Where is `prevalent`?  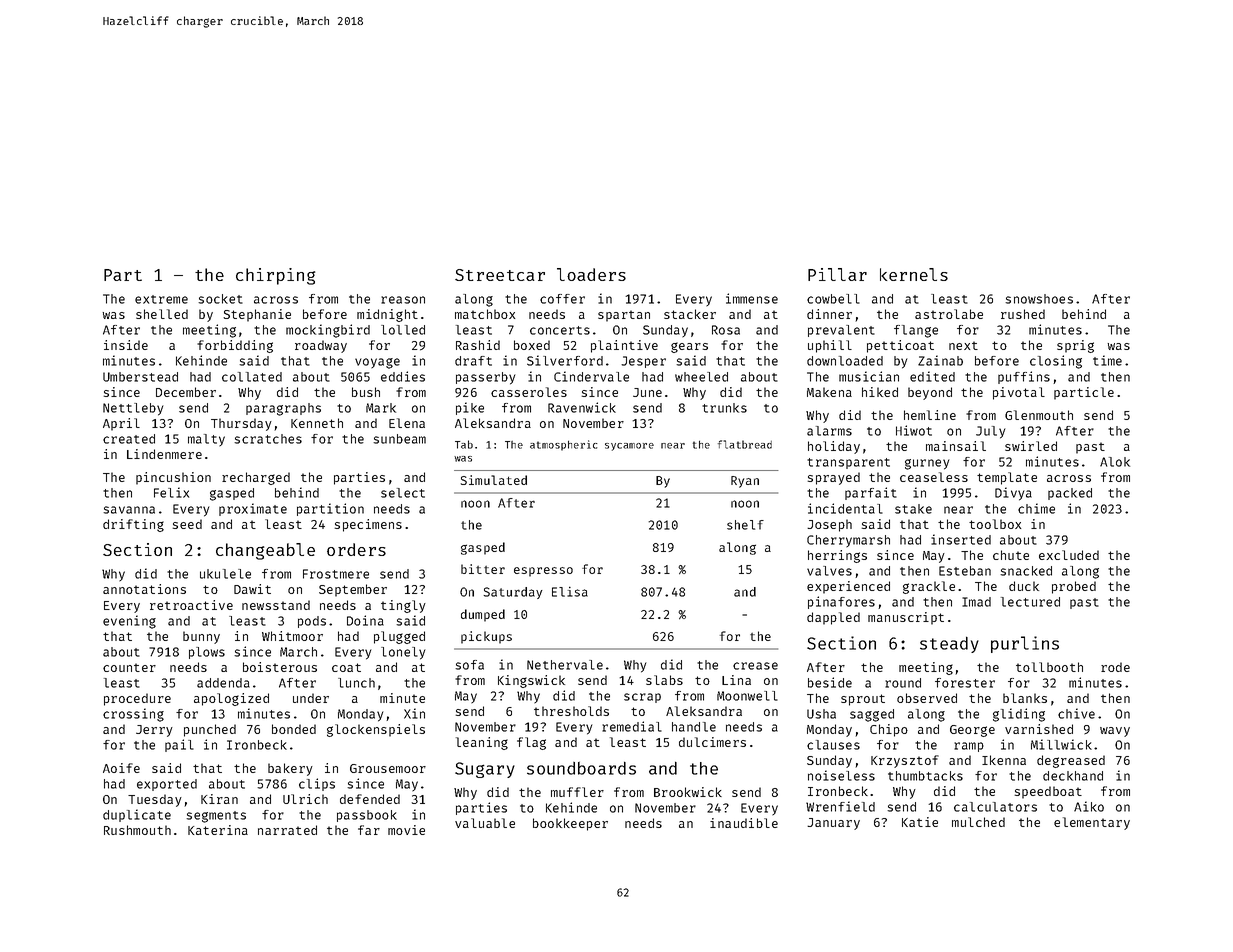
prevalent is located at coordinates (841, 331).
